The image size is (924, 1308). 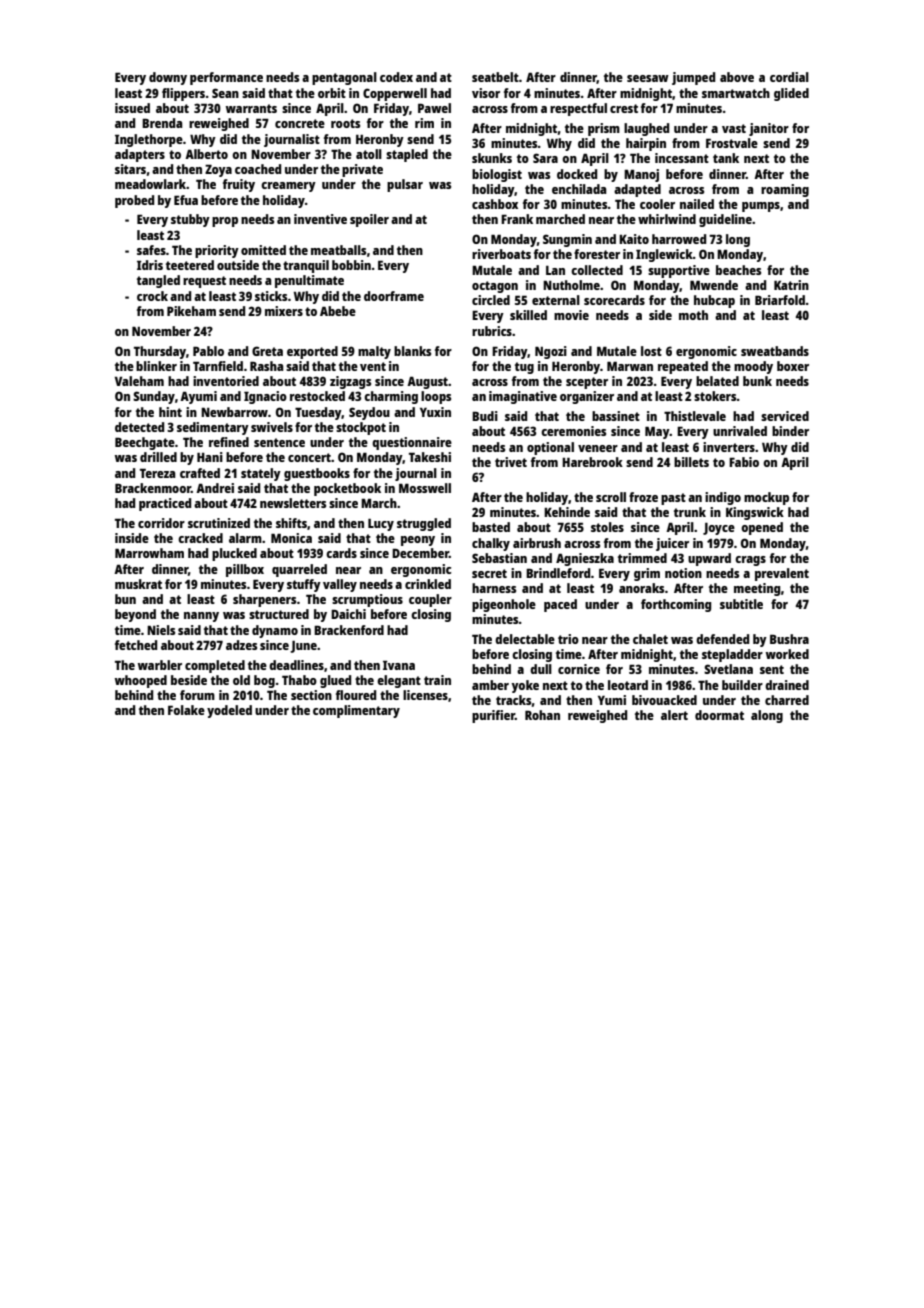 I want to click on cordial, so click(x=789, y=77).
